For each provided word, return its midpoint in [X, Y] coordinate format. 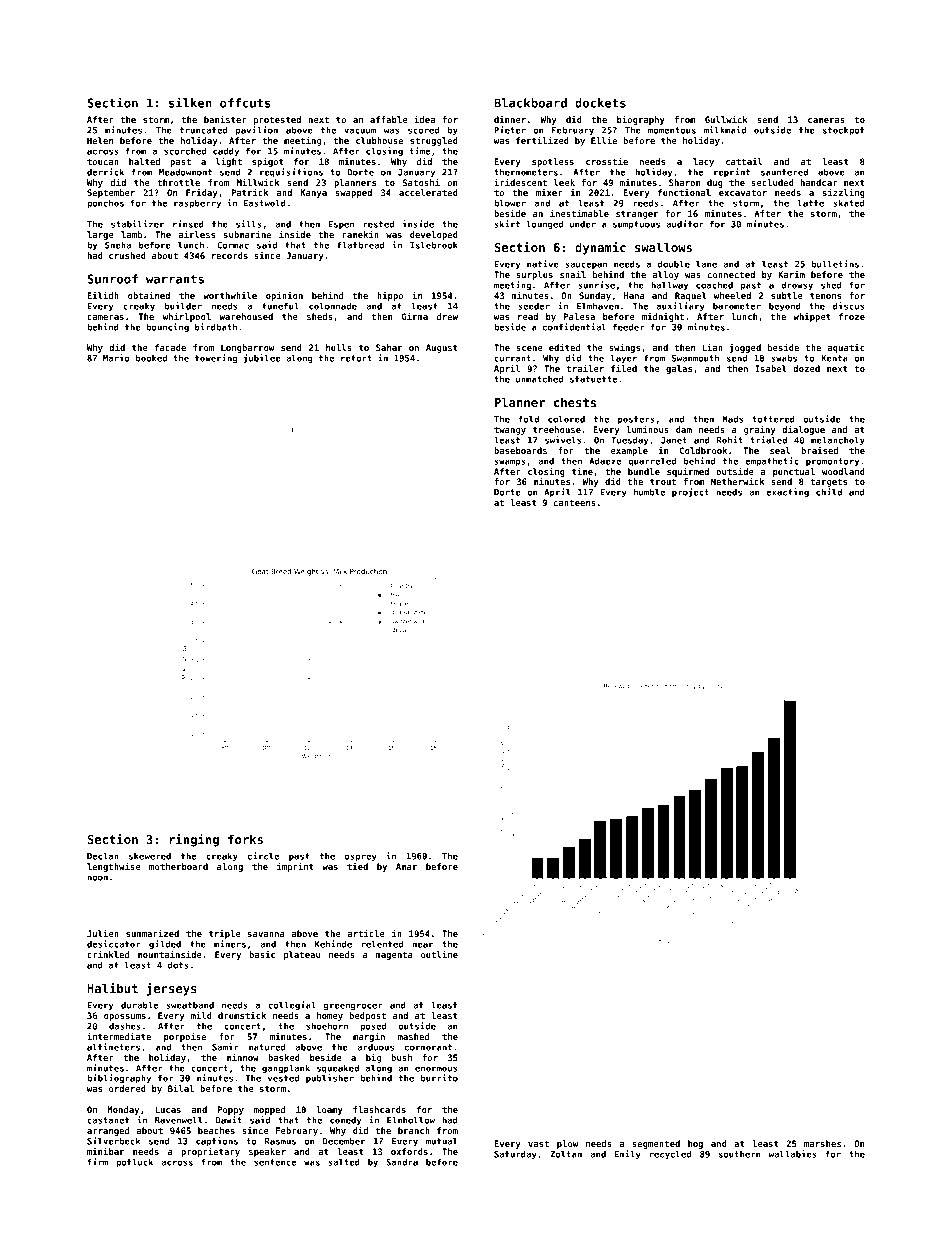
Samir [225, 1047]
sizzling [844, 193]
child [829, 492]
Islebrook [434, 245]
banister [225, 119]
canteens [575, 502]
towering [216, 359]
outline [439, 954]
